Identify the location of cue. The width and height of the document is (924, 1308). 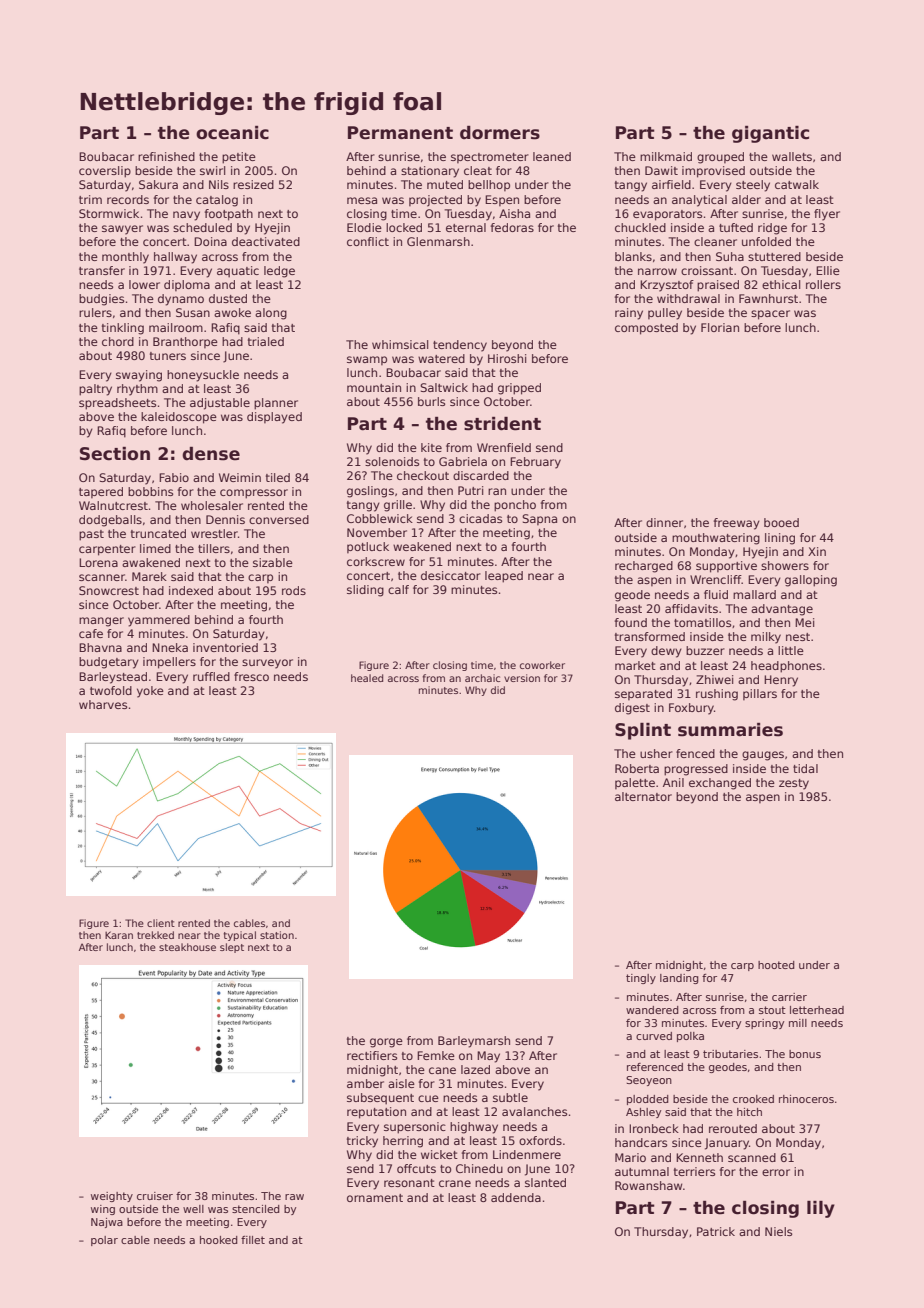
(428, 1098).
